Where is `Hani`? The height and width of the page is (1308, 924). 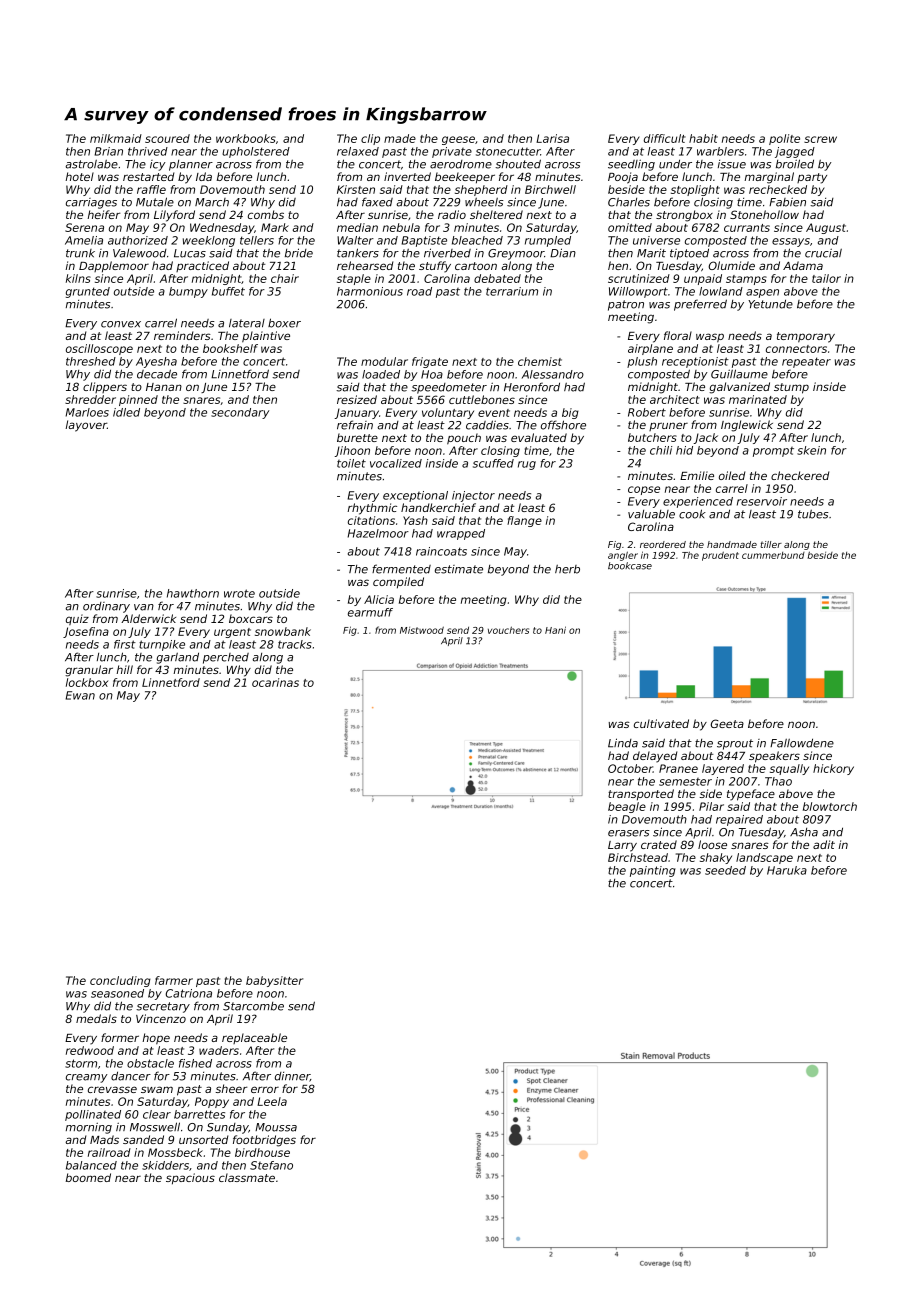
Hani is located at coordinates (555, 630).
